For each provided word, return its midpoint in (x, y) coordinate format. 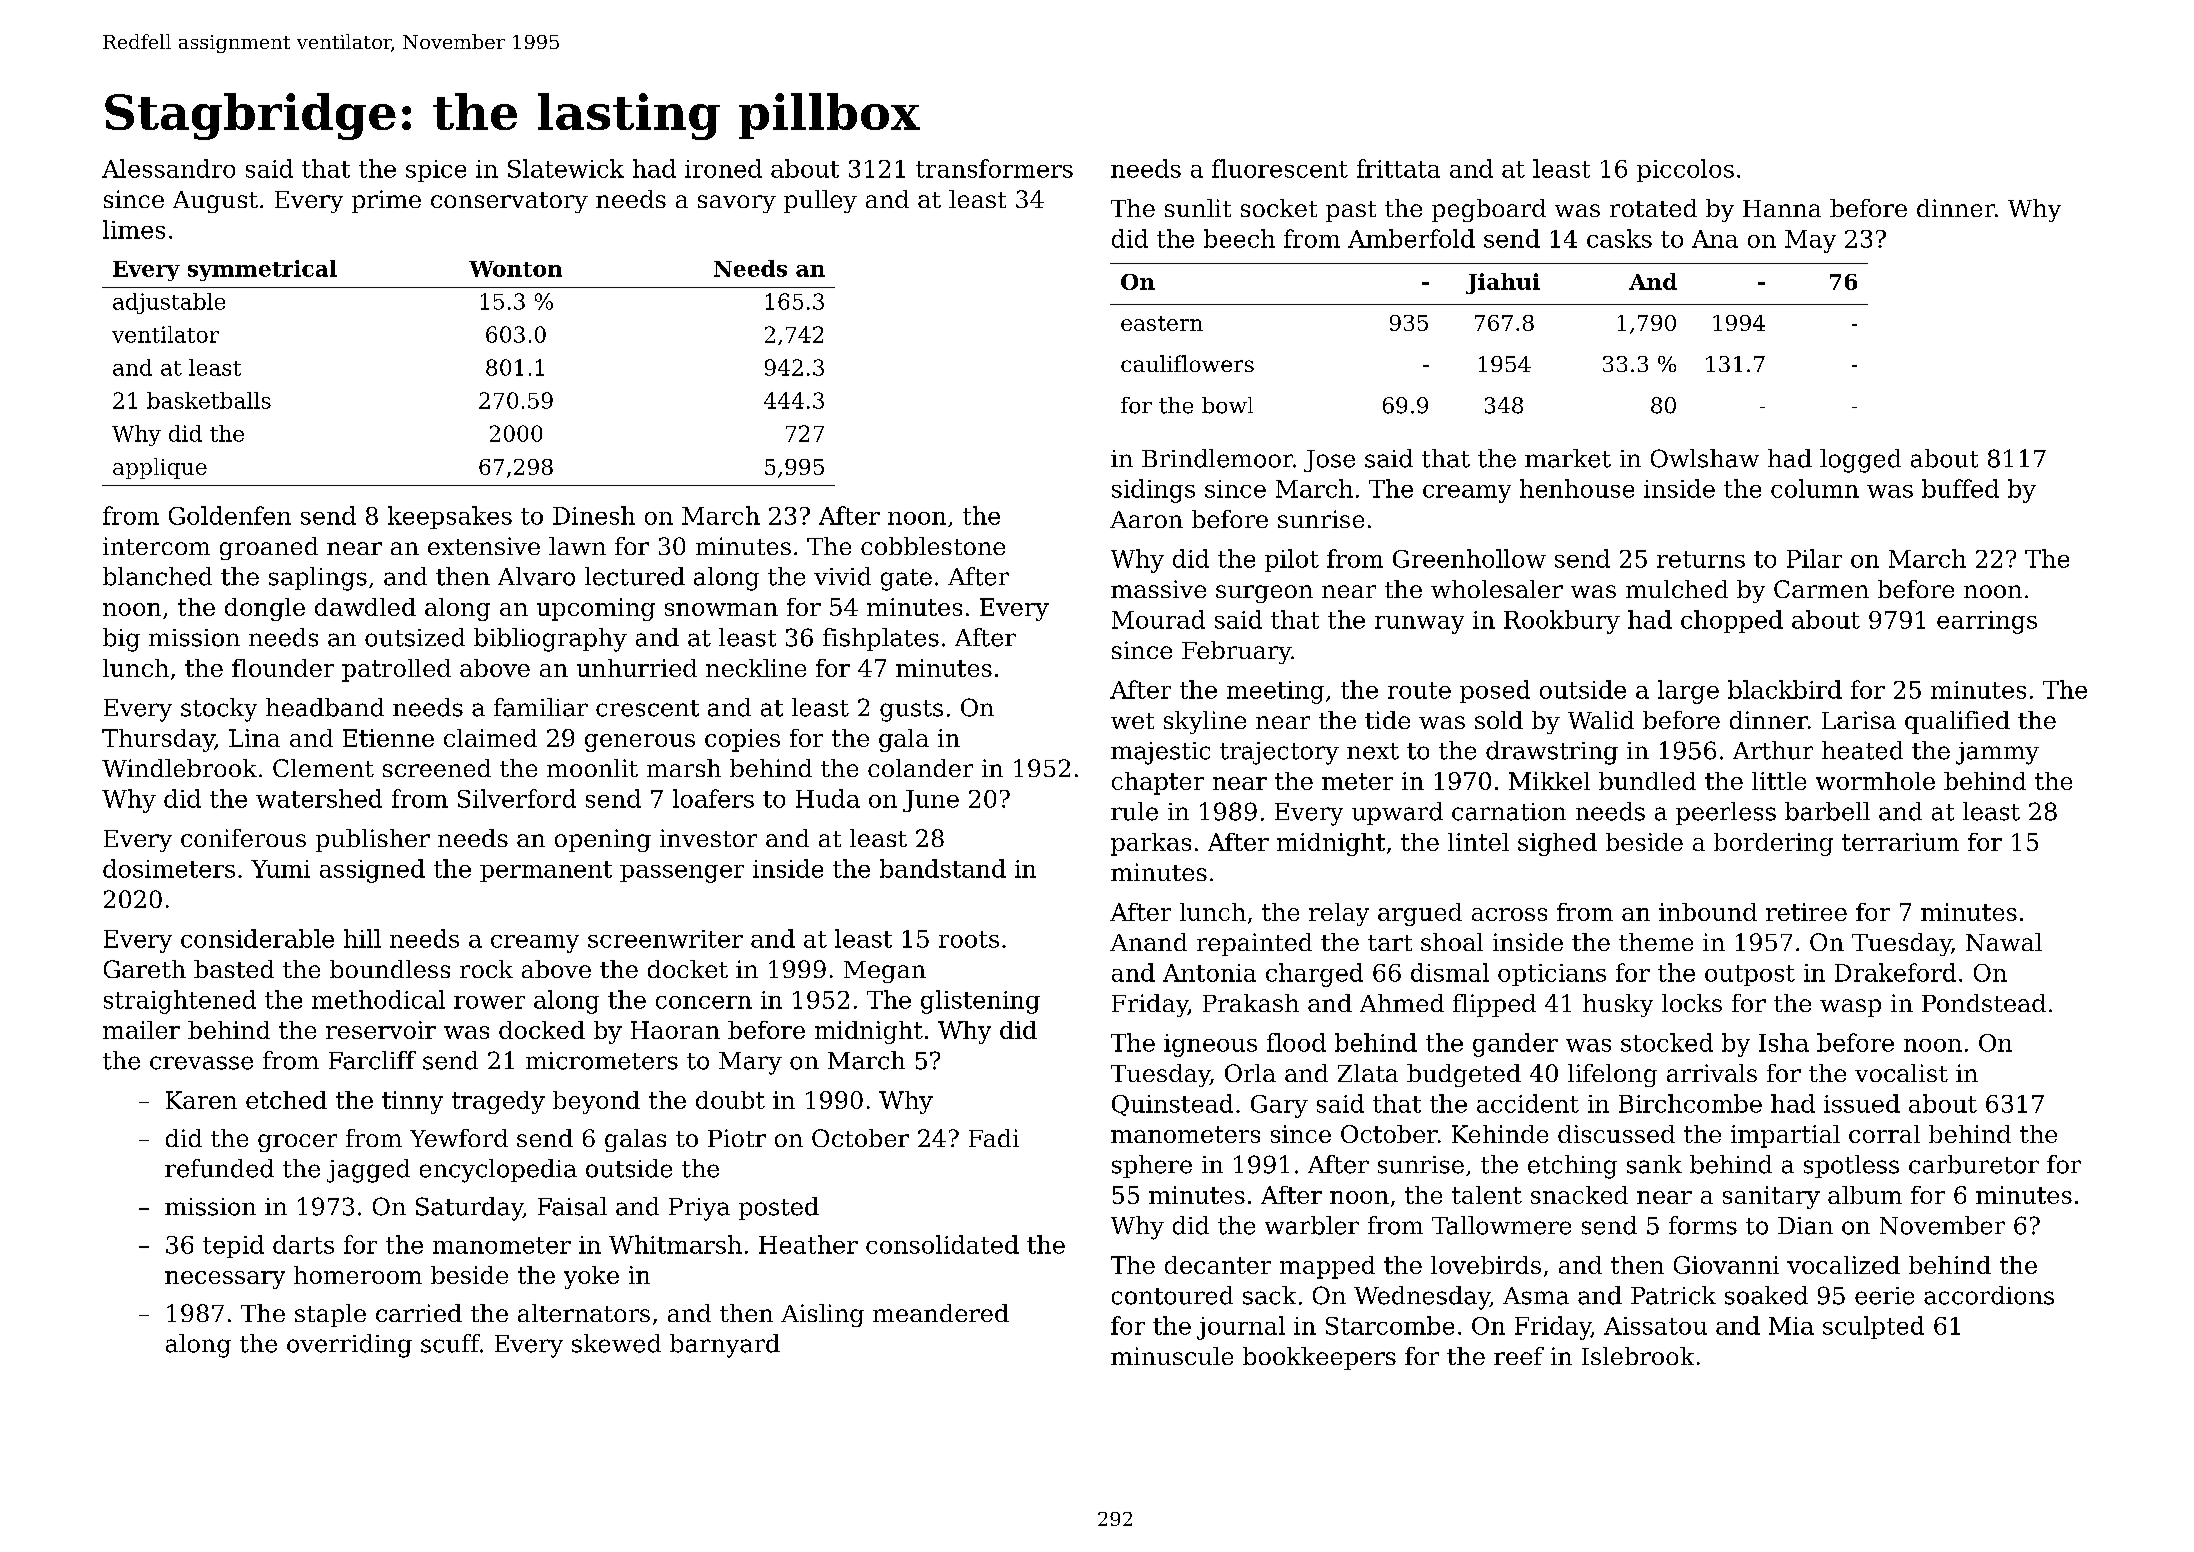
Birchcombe (1690, 1103)
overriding (349, 1346)
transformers (994, 168)
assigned (372, 871)
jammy (1997, 753)
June (931, 801)
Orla (1250, 1073)
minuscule (1172, 1356)
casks (1619, 238)
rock (486, 969)
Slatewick (566, 168)
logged (1860, 461)
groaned (269, 548)
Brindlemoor (1217, 458)
